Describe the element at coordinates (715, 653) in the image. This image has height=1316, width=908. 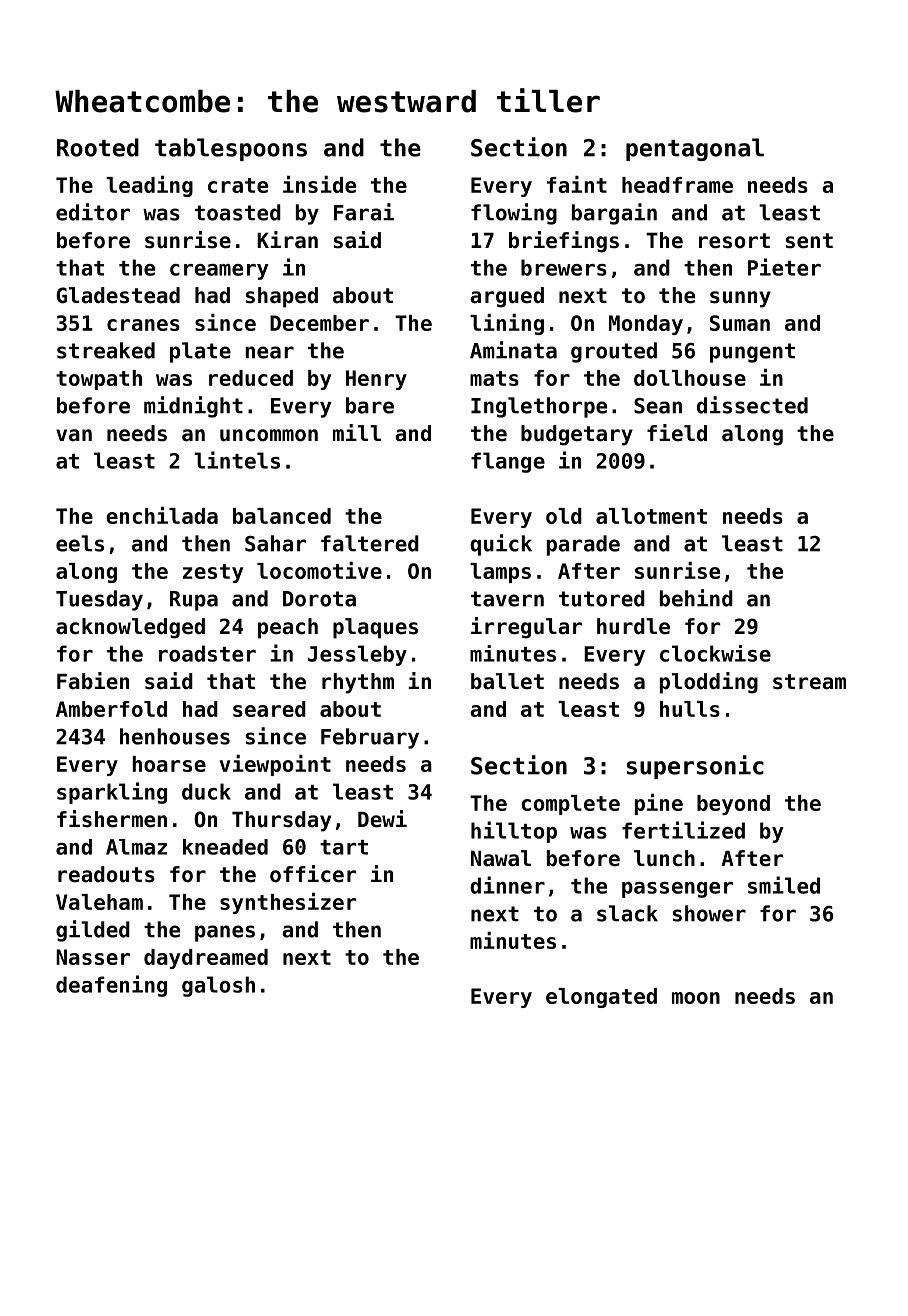
I see `clockwise` at that location.
